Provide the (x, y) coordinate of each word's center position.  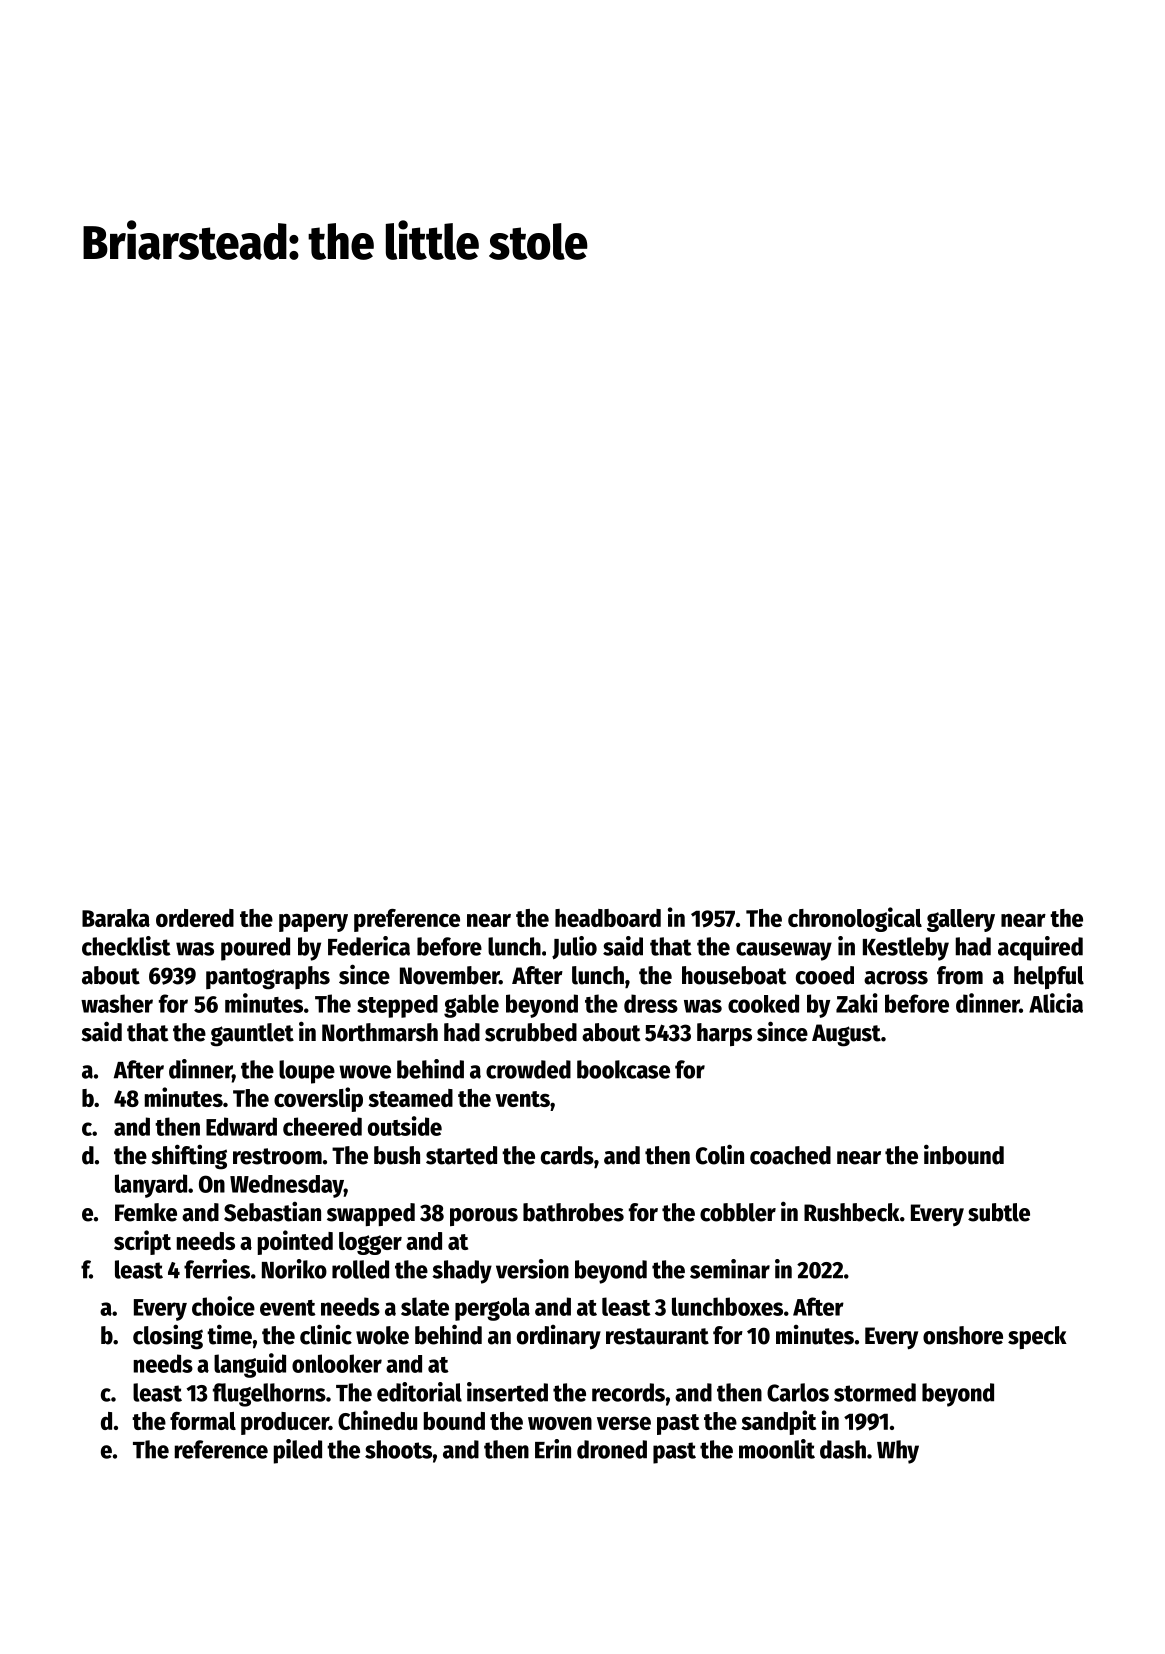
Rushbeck (852, 1212)
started (461, 1155)
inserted (507, 1392)
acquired (1040, 948)
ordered (195, 918)
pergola (492, 1309)
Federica (369, 946)
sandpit (778, 1422)
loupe (307, 1072)
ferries (217, 1269)
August (846, 1035)
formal (203, 1421)
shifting (189, 1157)
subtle (999, 1212)
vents (522, 1099)
